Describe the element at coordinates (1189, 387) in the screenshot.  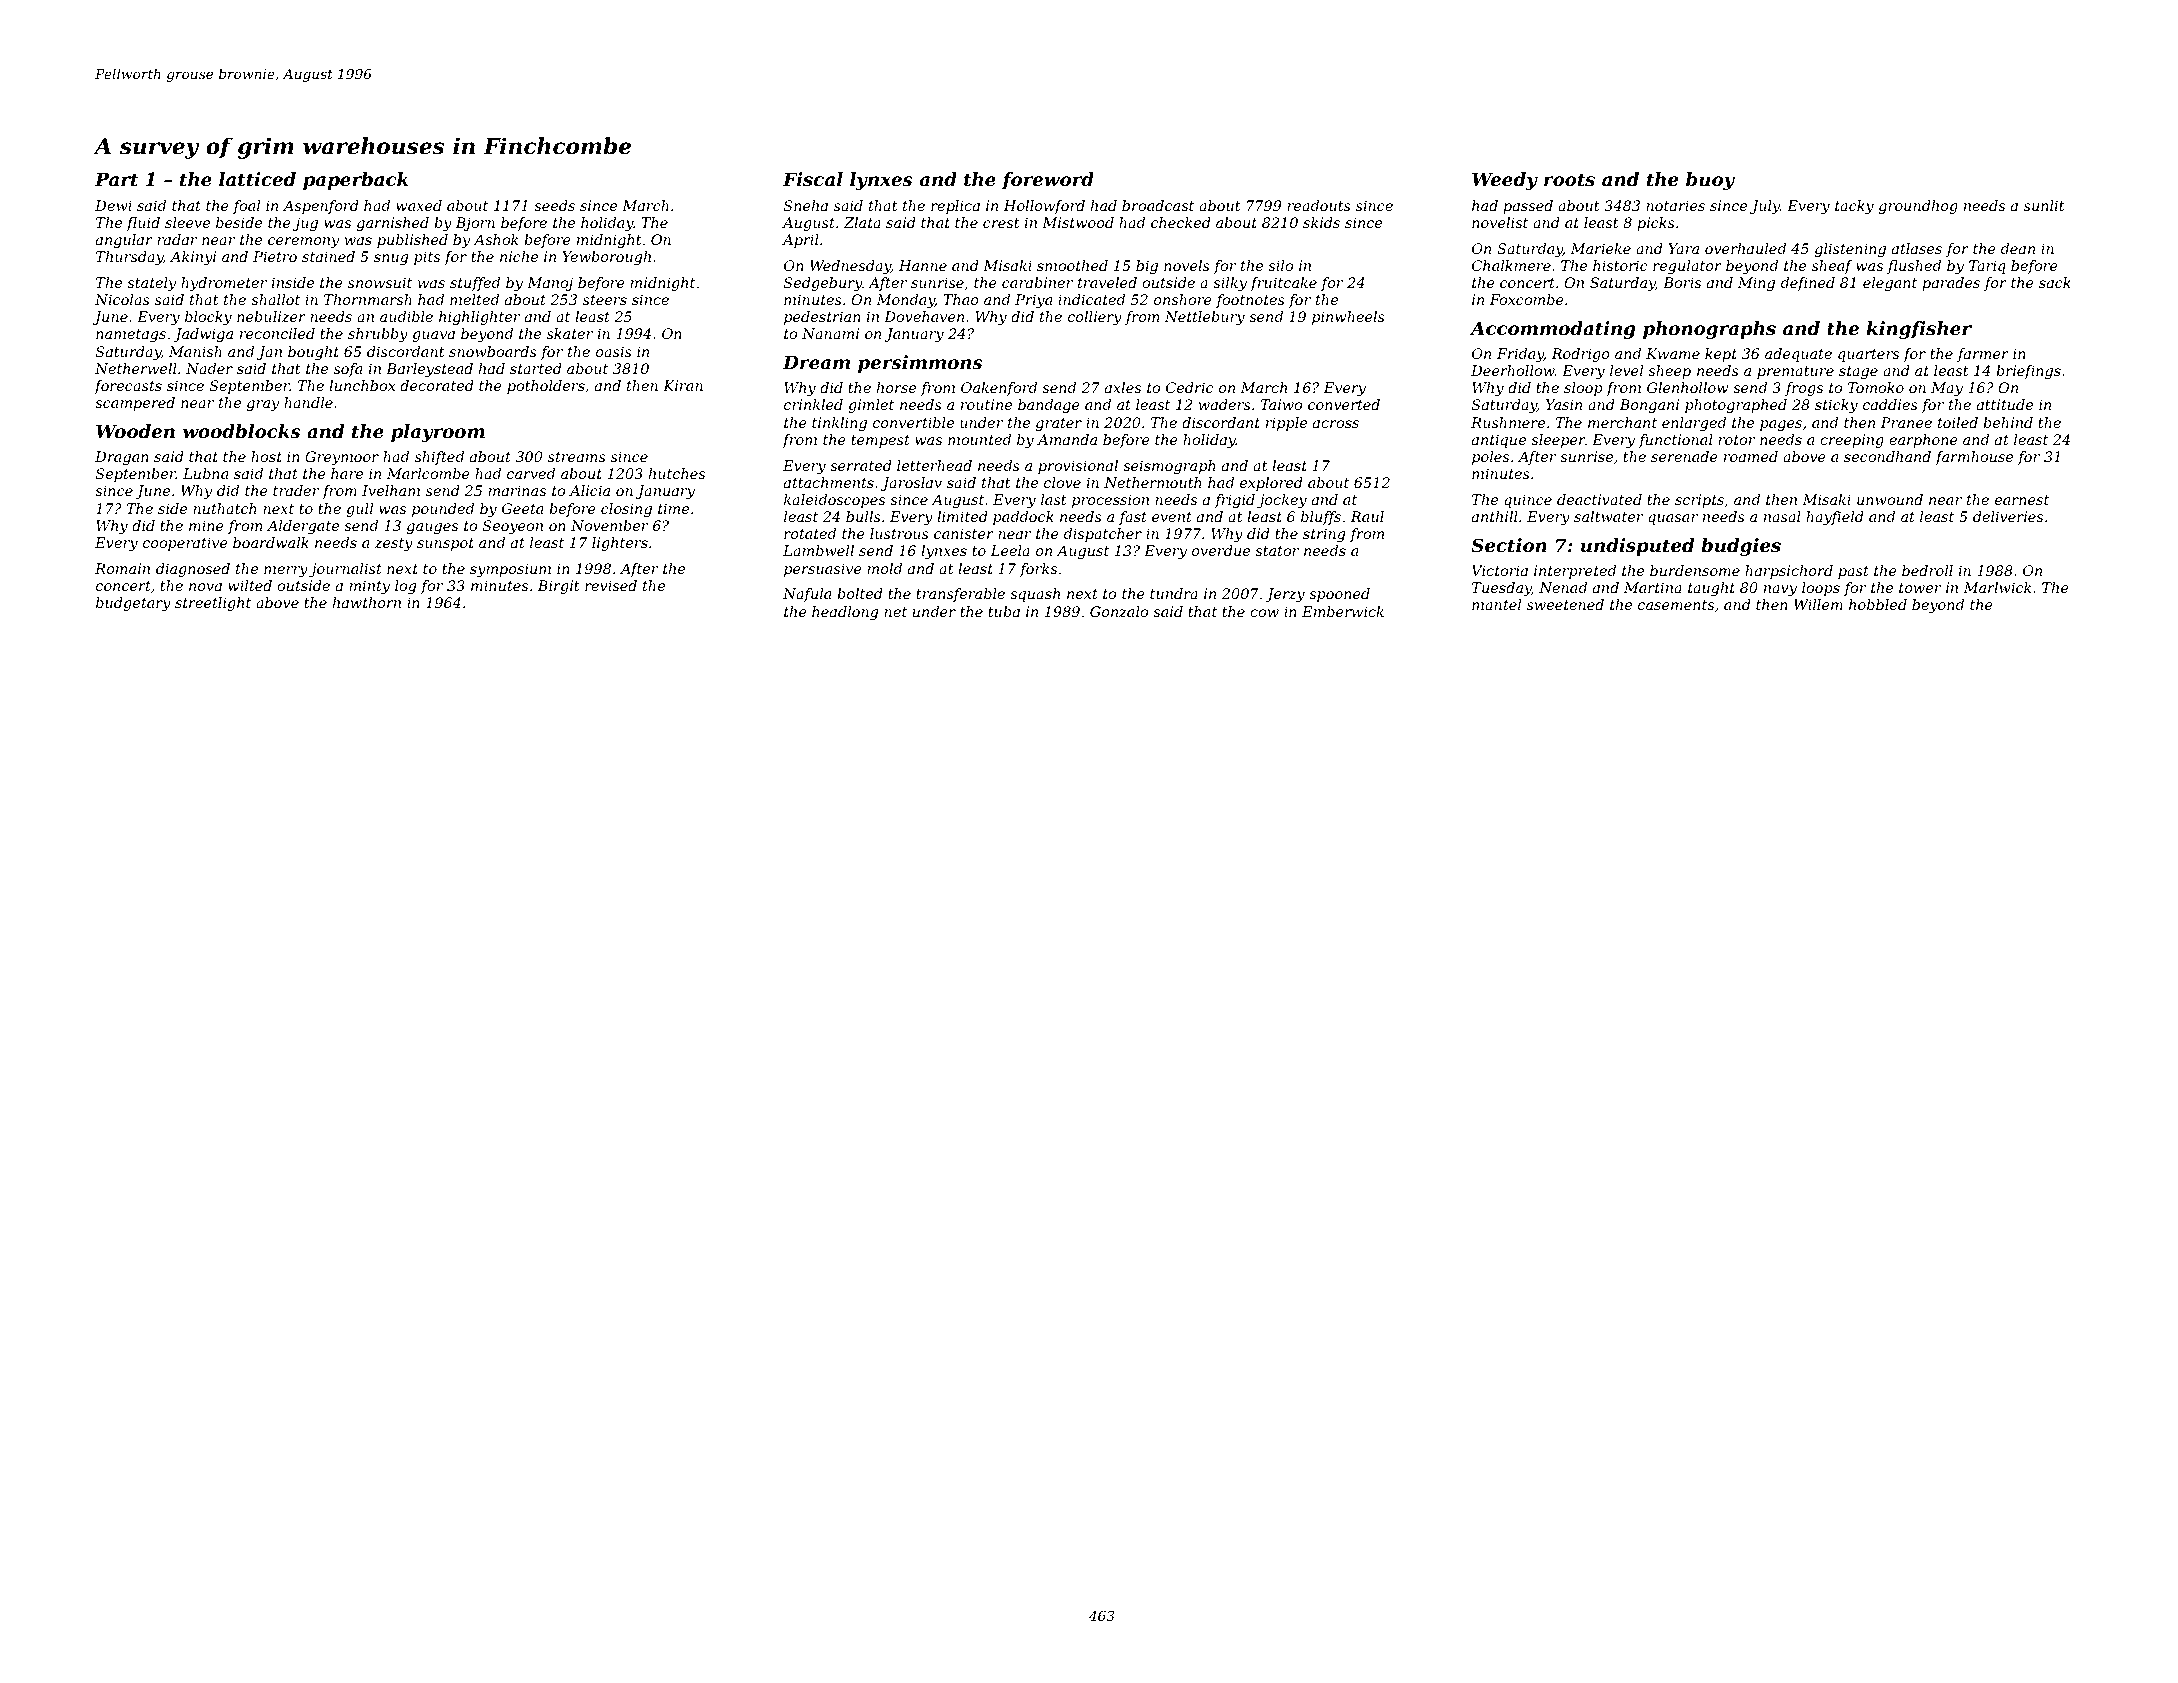
I see `Cedric` at that location.
